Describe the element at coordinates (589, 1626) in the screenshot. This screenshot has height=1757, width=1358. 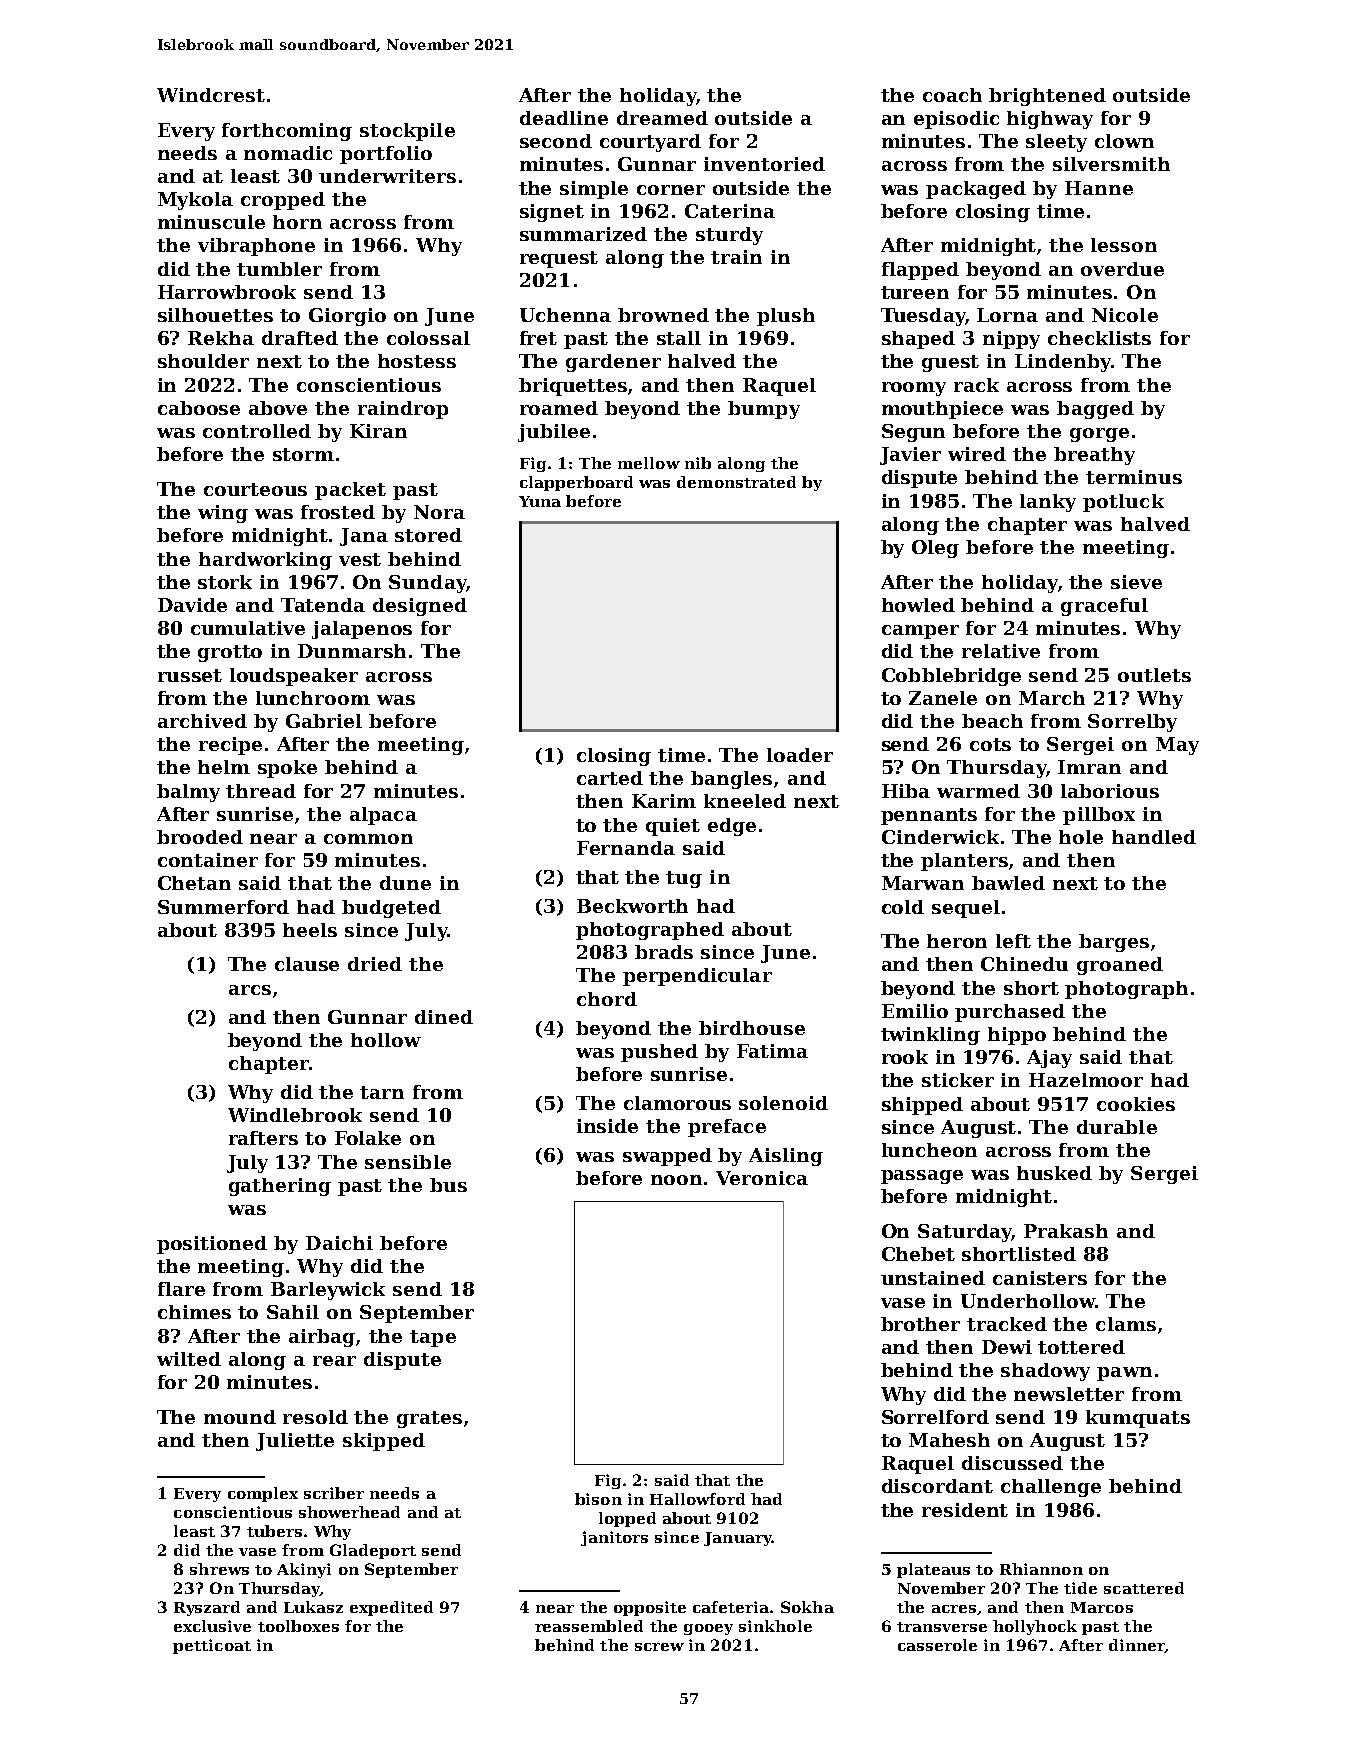
I see `reassembled` at that location.
